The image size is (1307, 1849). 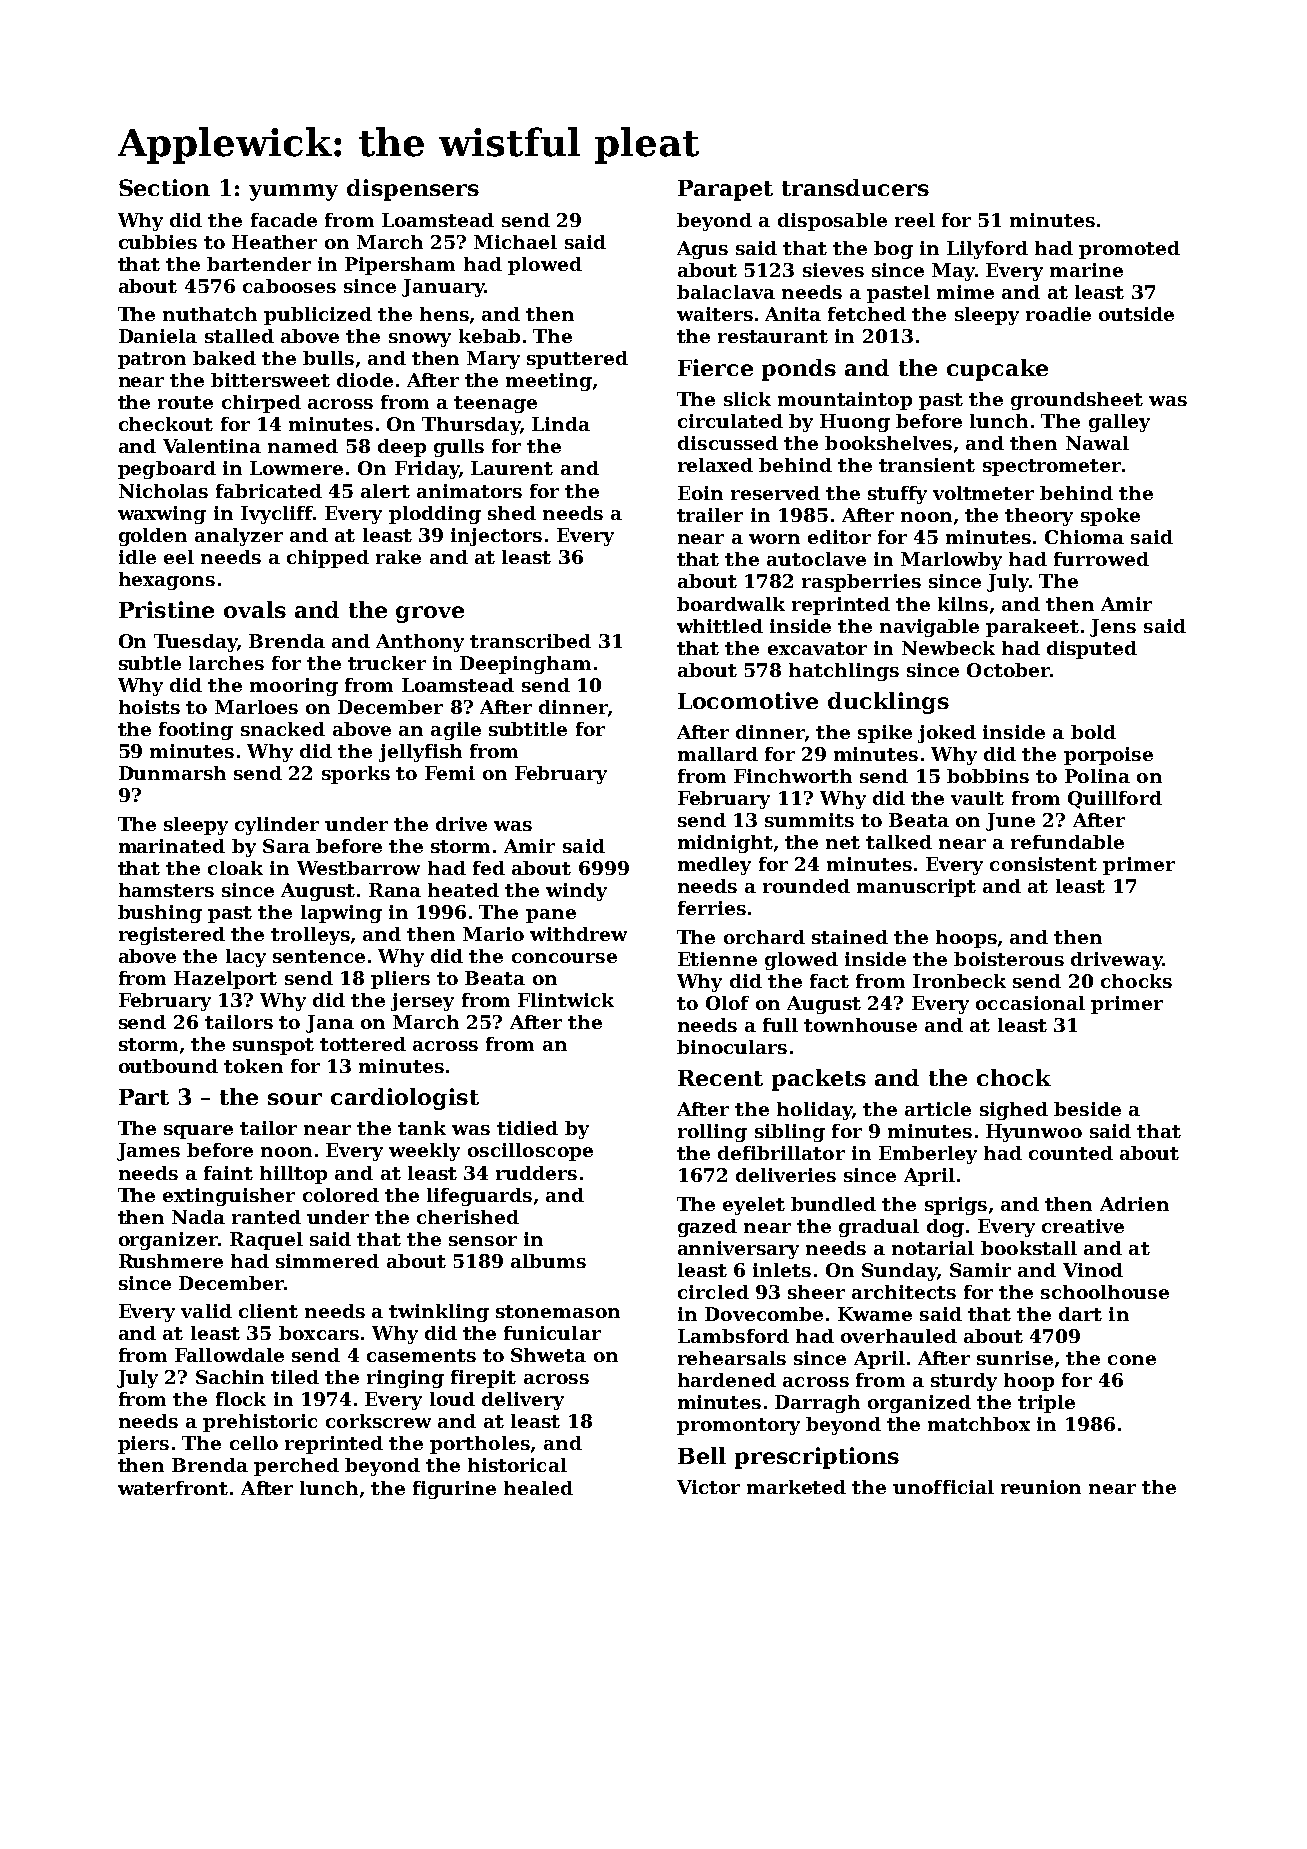 I want to click on piers, so click(x=143, y=1445).
